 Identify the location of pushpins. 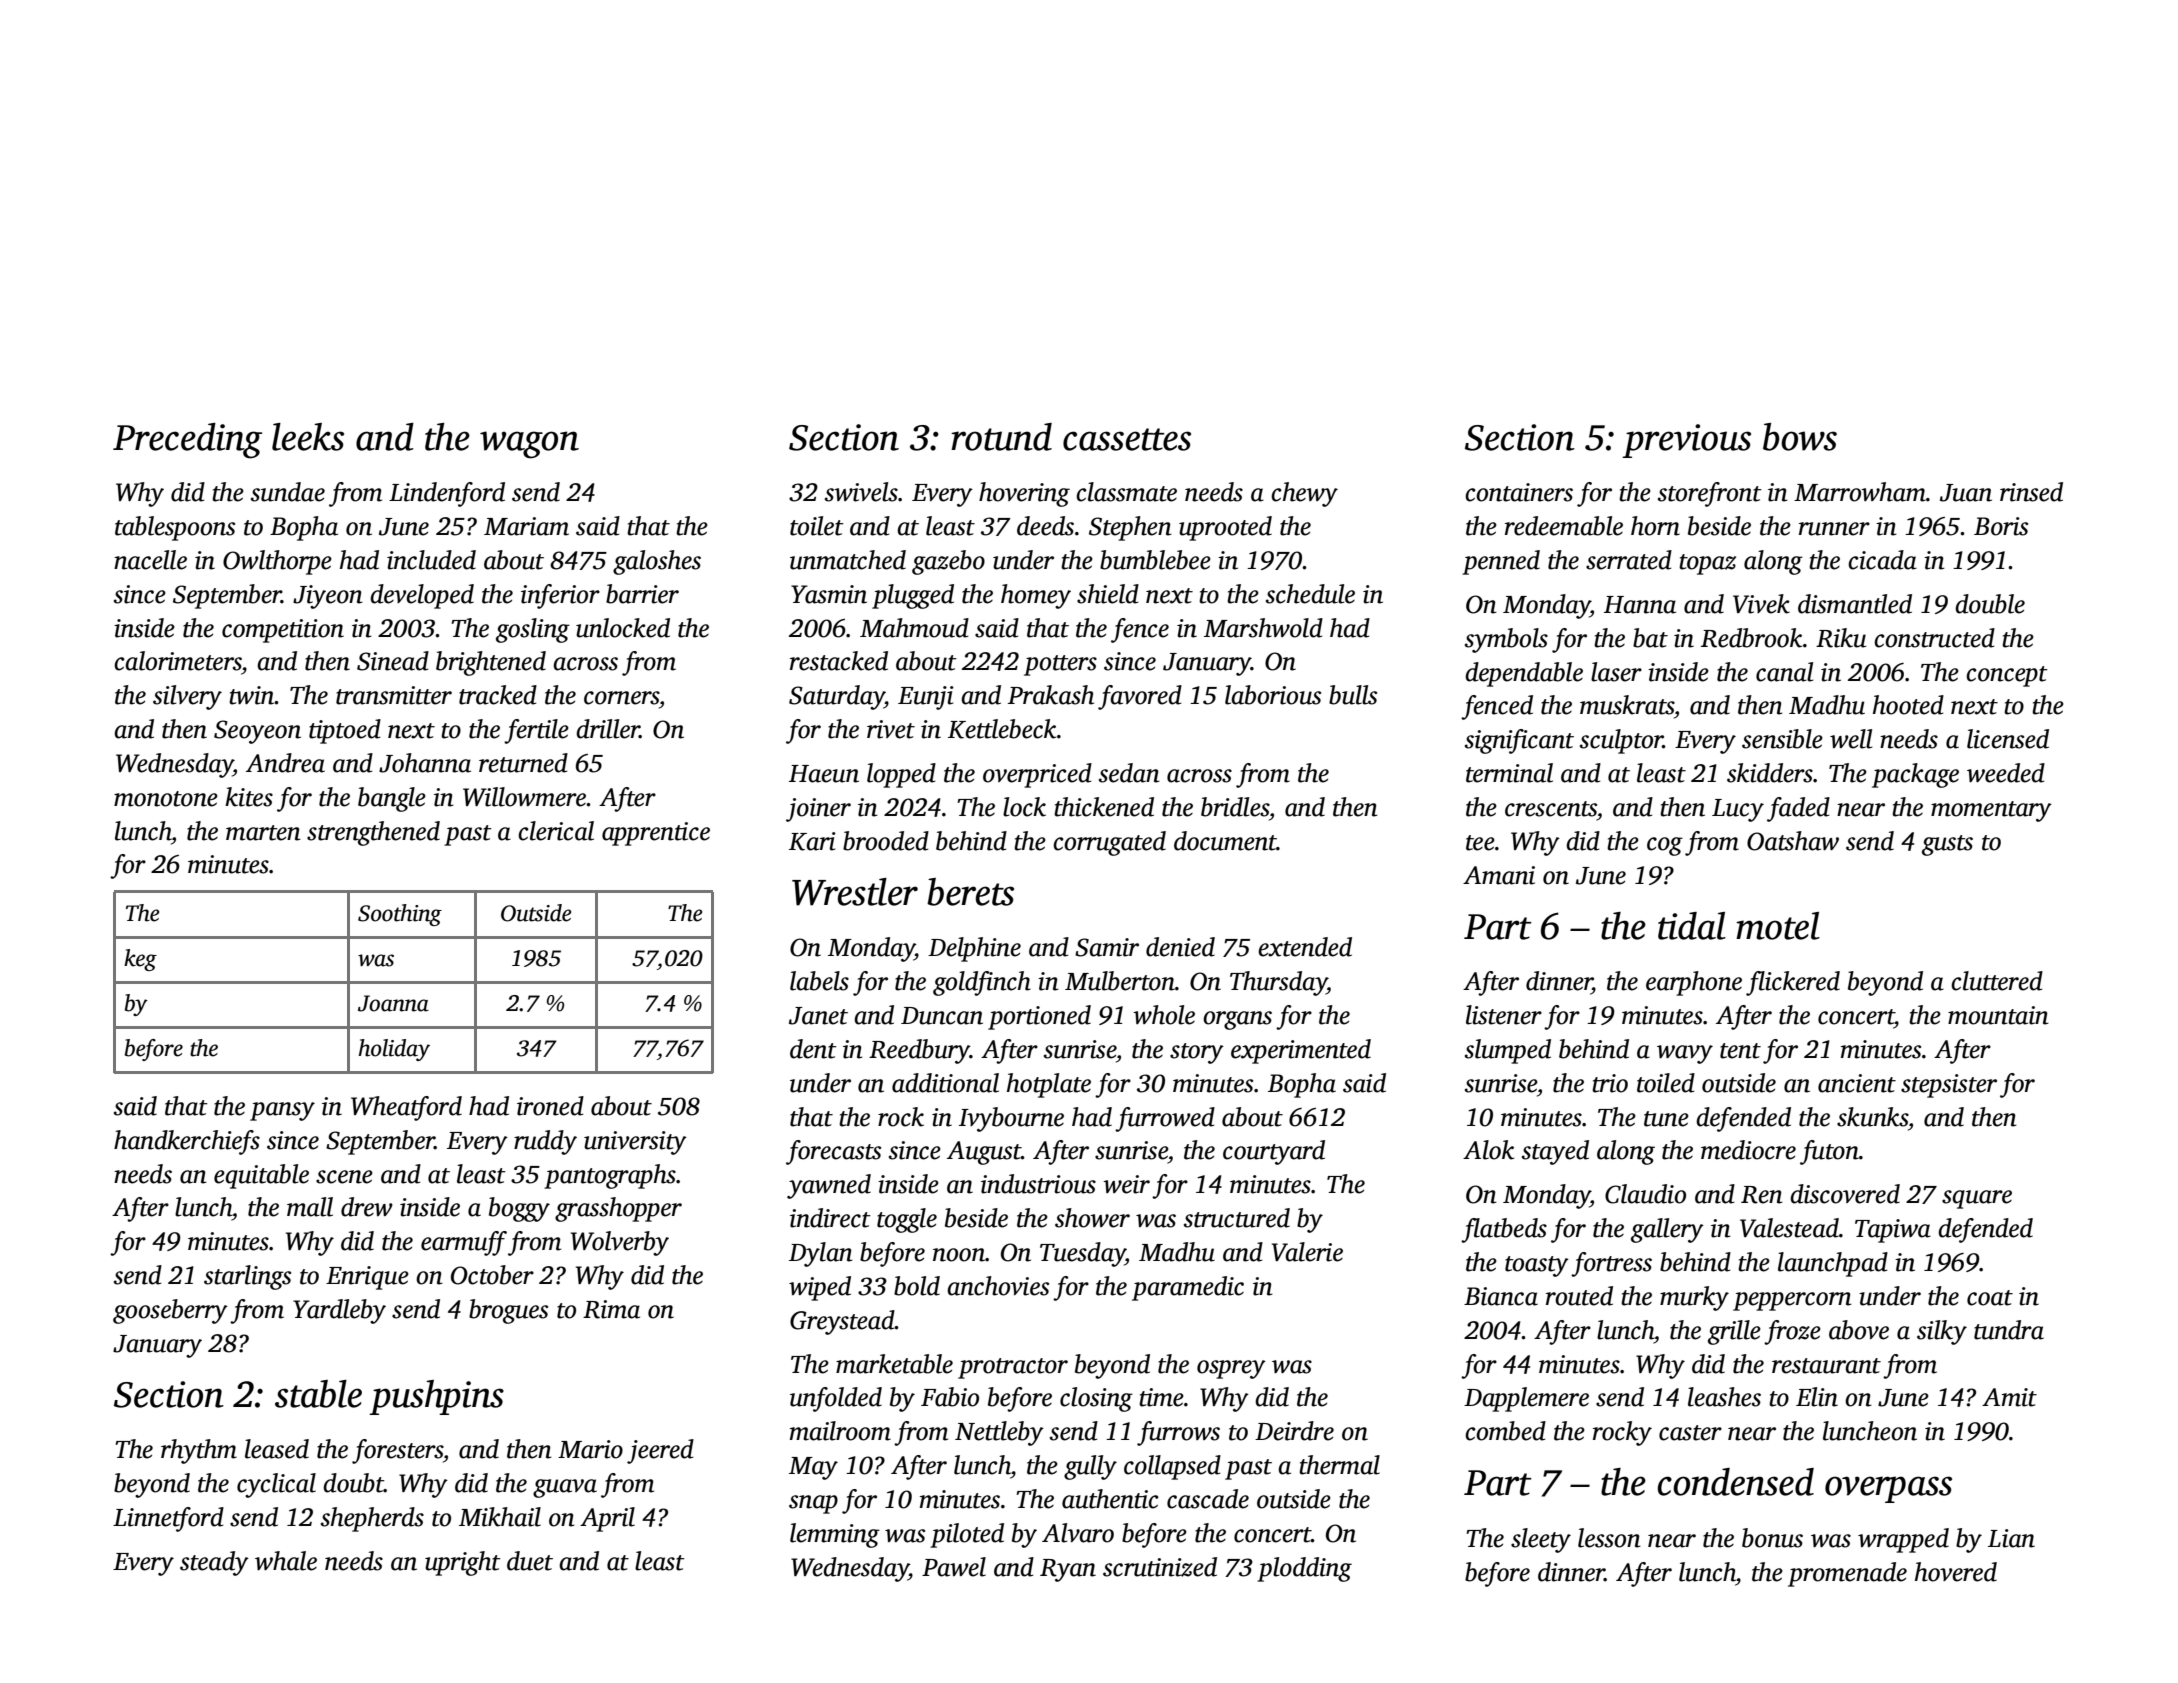
(436, 1397).
